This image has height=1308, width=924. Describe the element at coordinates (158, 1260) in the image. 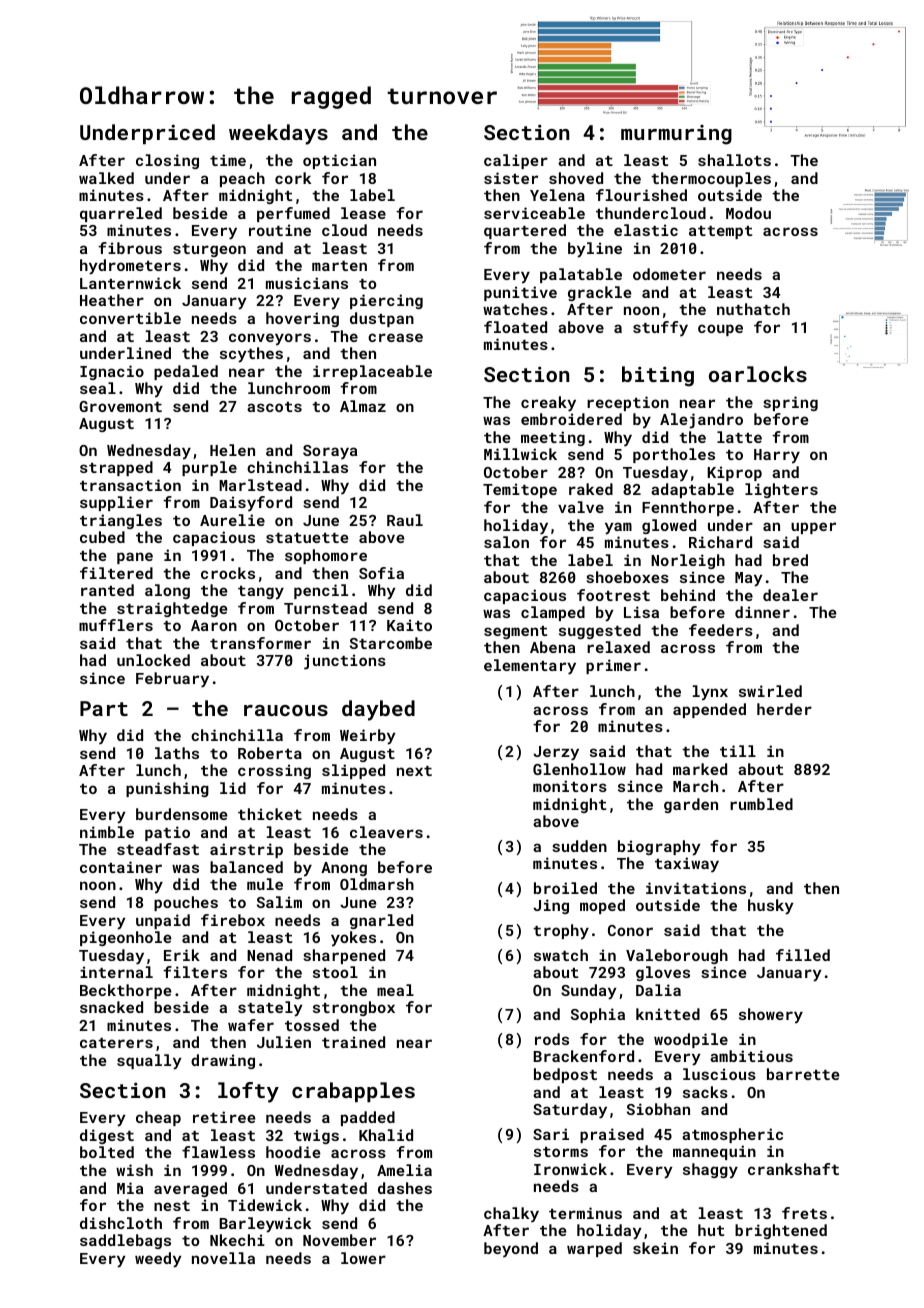

I see `weedy` at that location.
